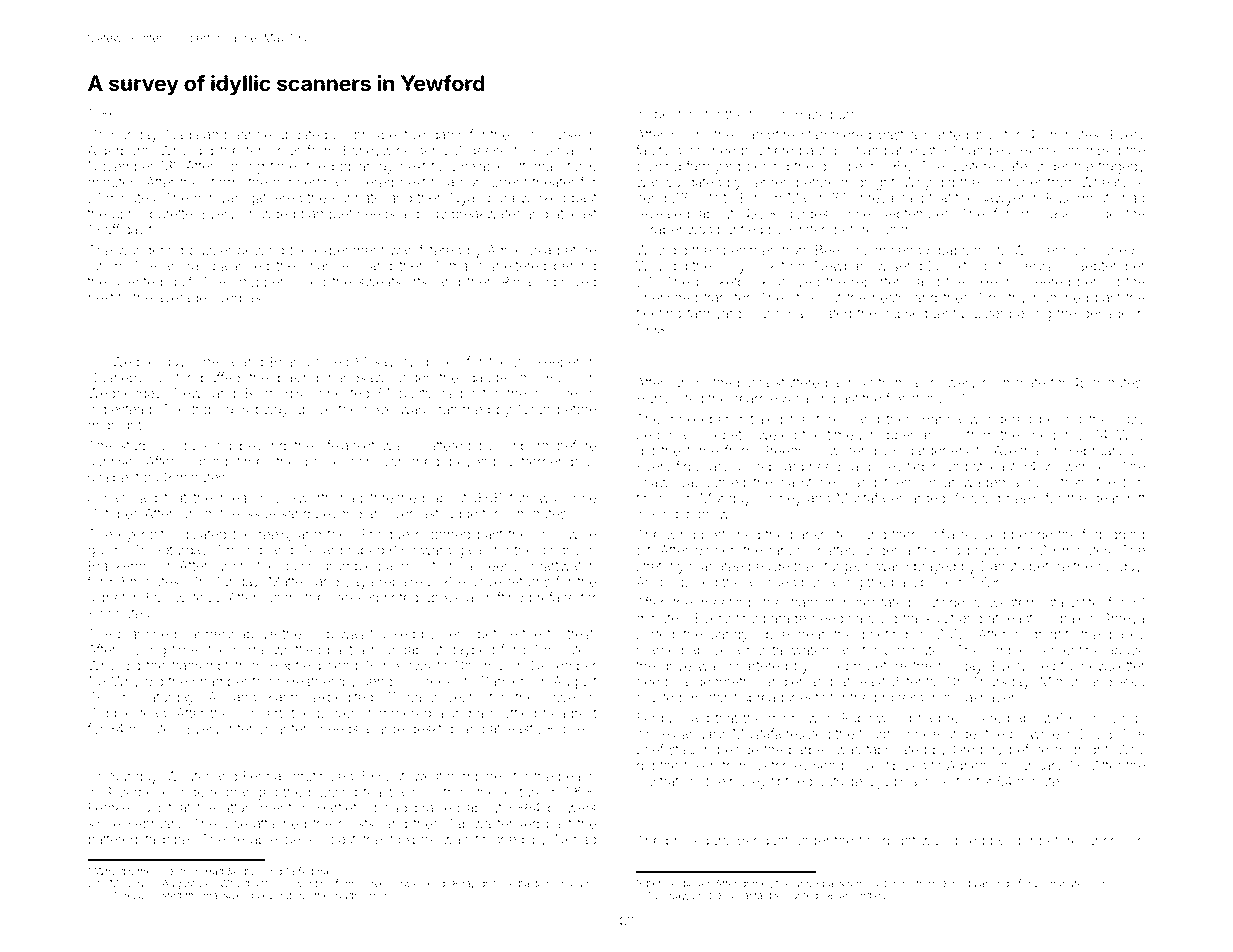 The width and height of the document is (1233, 952). Describe the element at coordinates (1014, 383) in the document. I see `roommate` at that location.
